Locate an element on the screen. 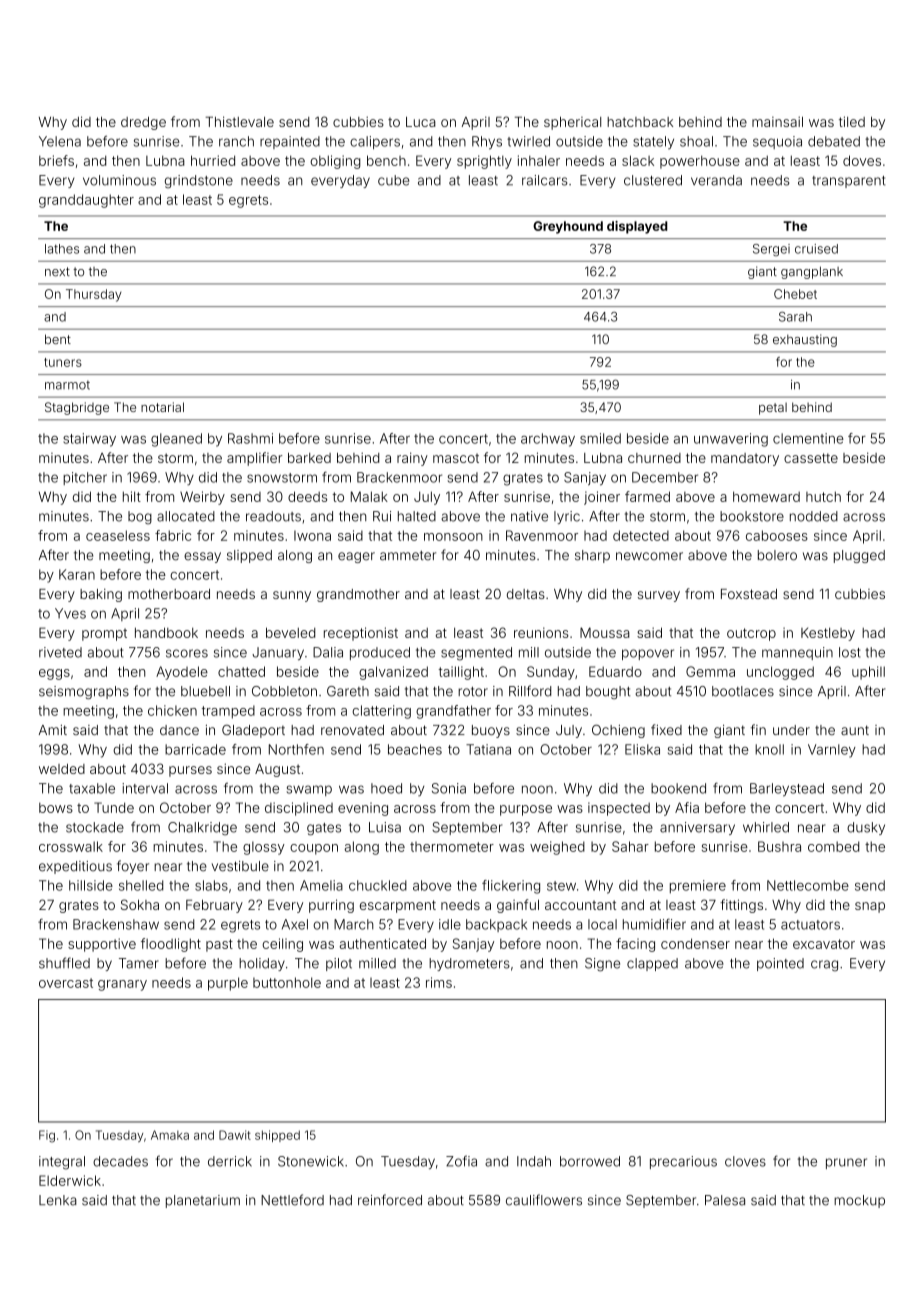  sharp is located at coordinates (592, 556).
